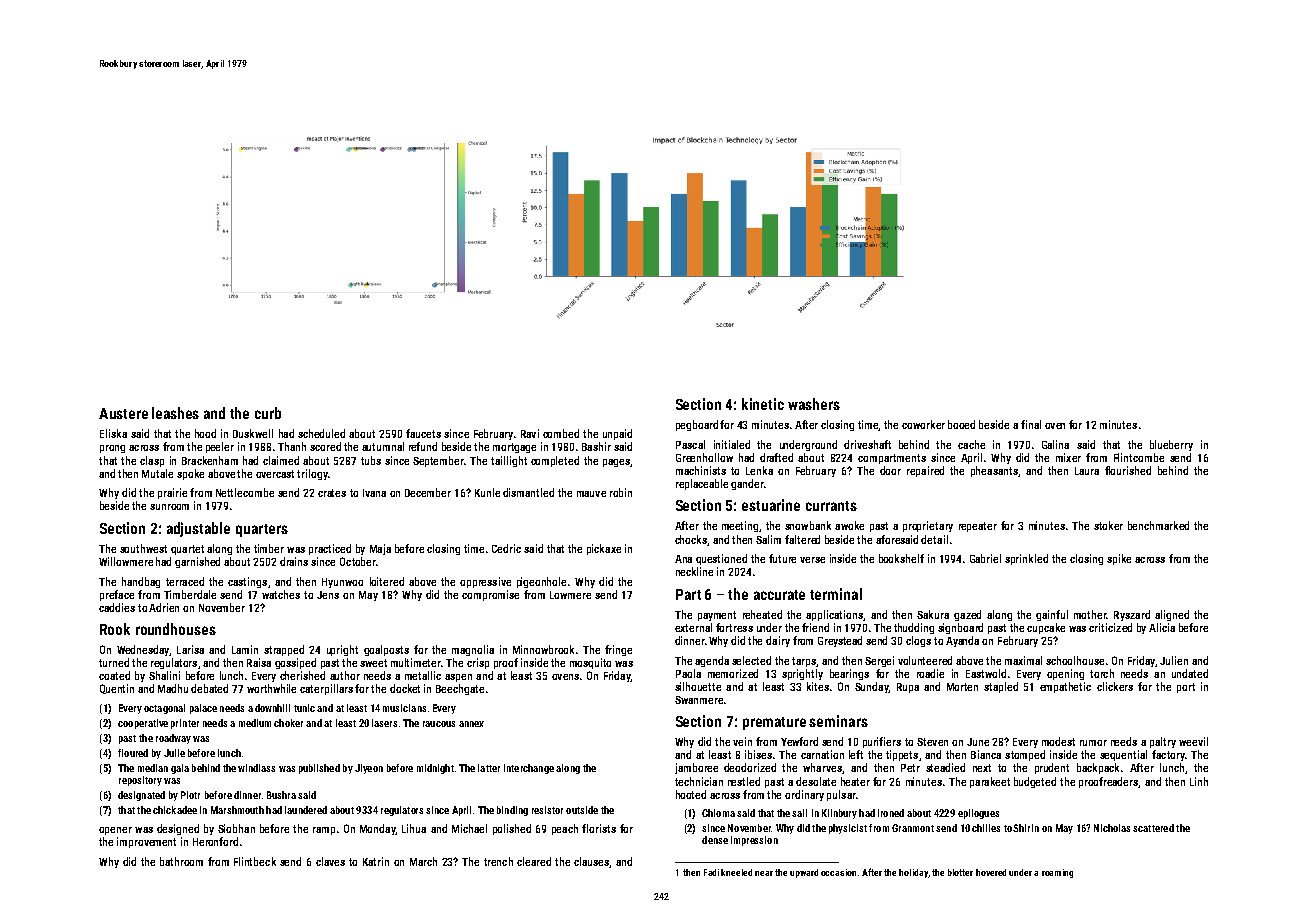 This screenshot has height=924, width=1308. Describe the element at coordinates (181, 861) in the screenshot. I see `bathroom` at that location.
